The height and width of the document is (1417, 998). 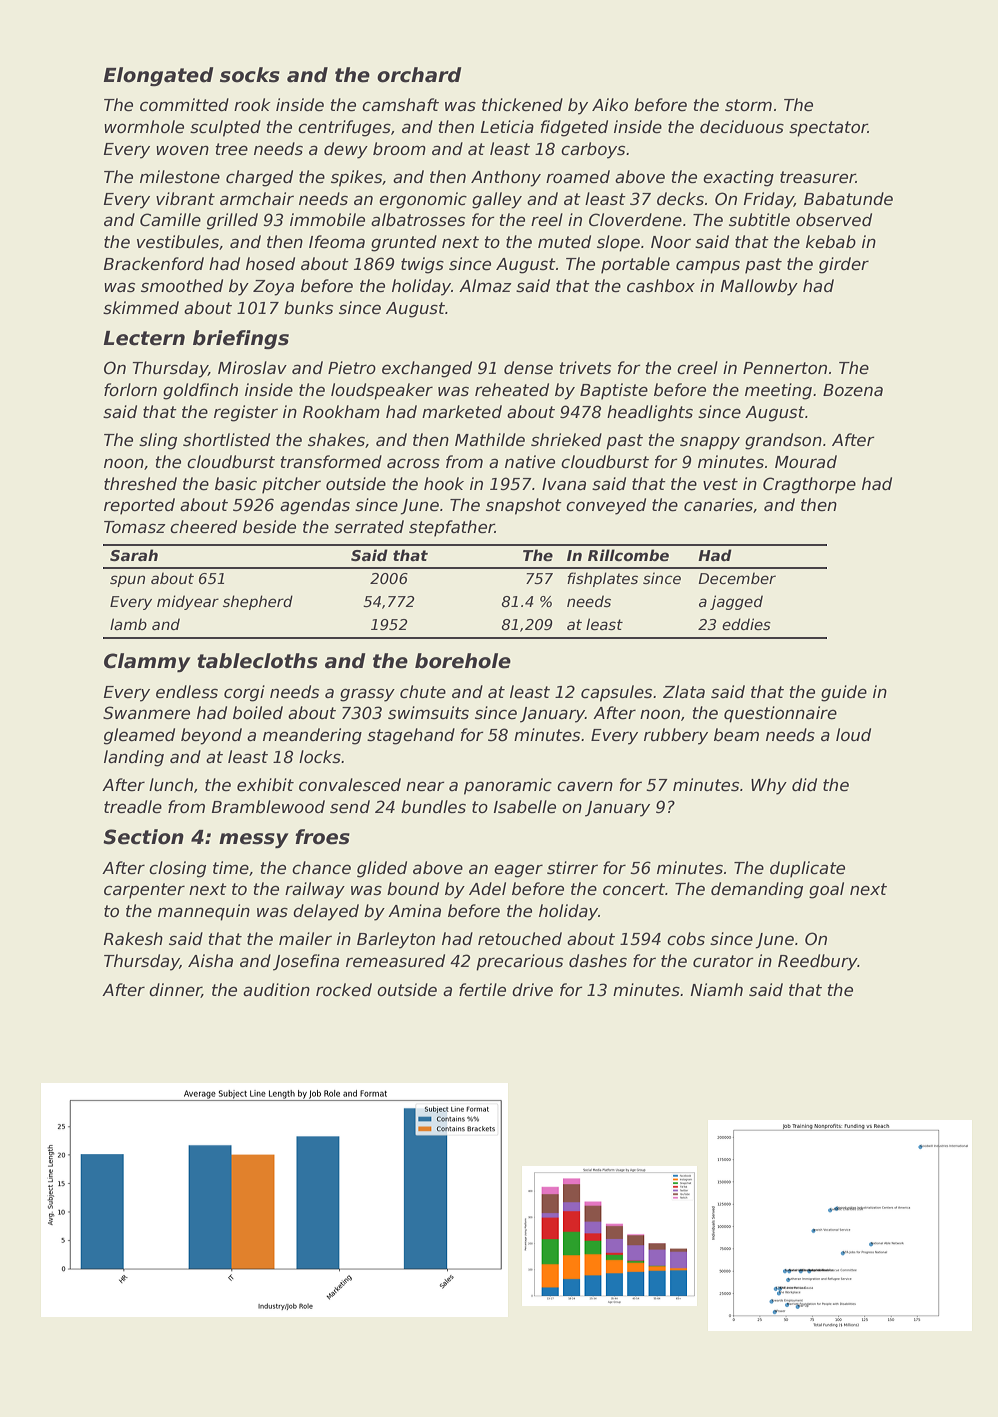 I want to click on gleamed, so click(x=139, y=736).
